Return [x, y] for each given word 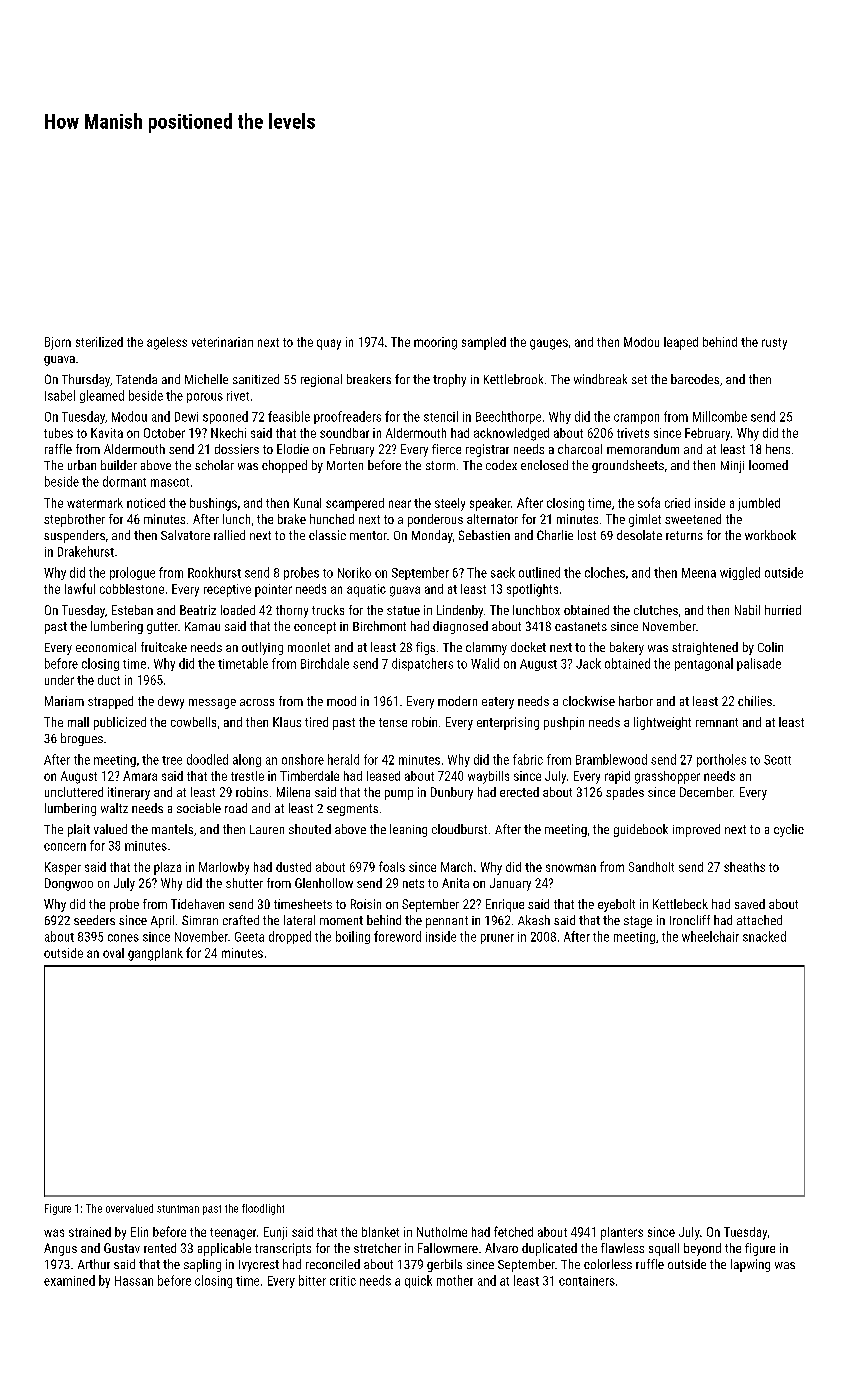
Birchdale [325, 663]
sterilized [99, 342]
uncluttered [74, 792]
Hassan [134, 1281]
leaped [681, 343]
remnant [717, 722]
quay [329, 344]
